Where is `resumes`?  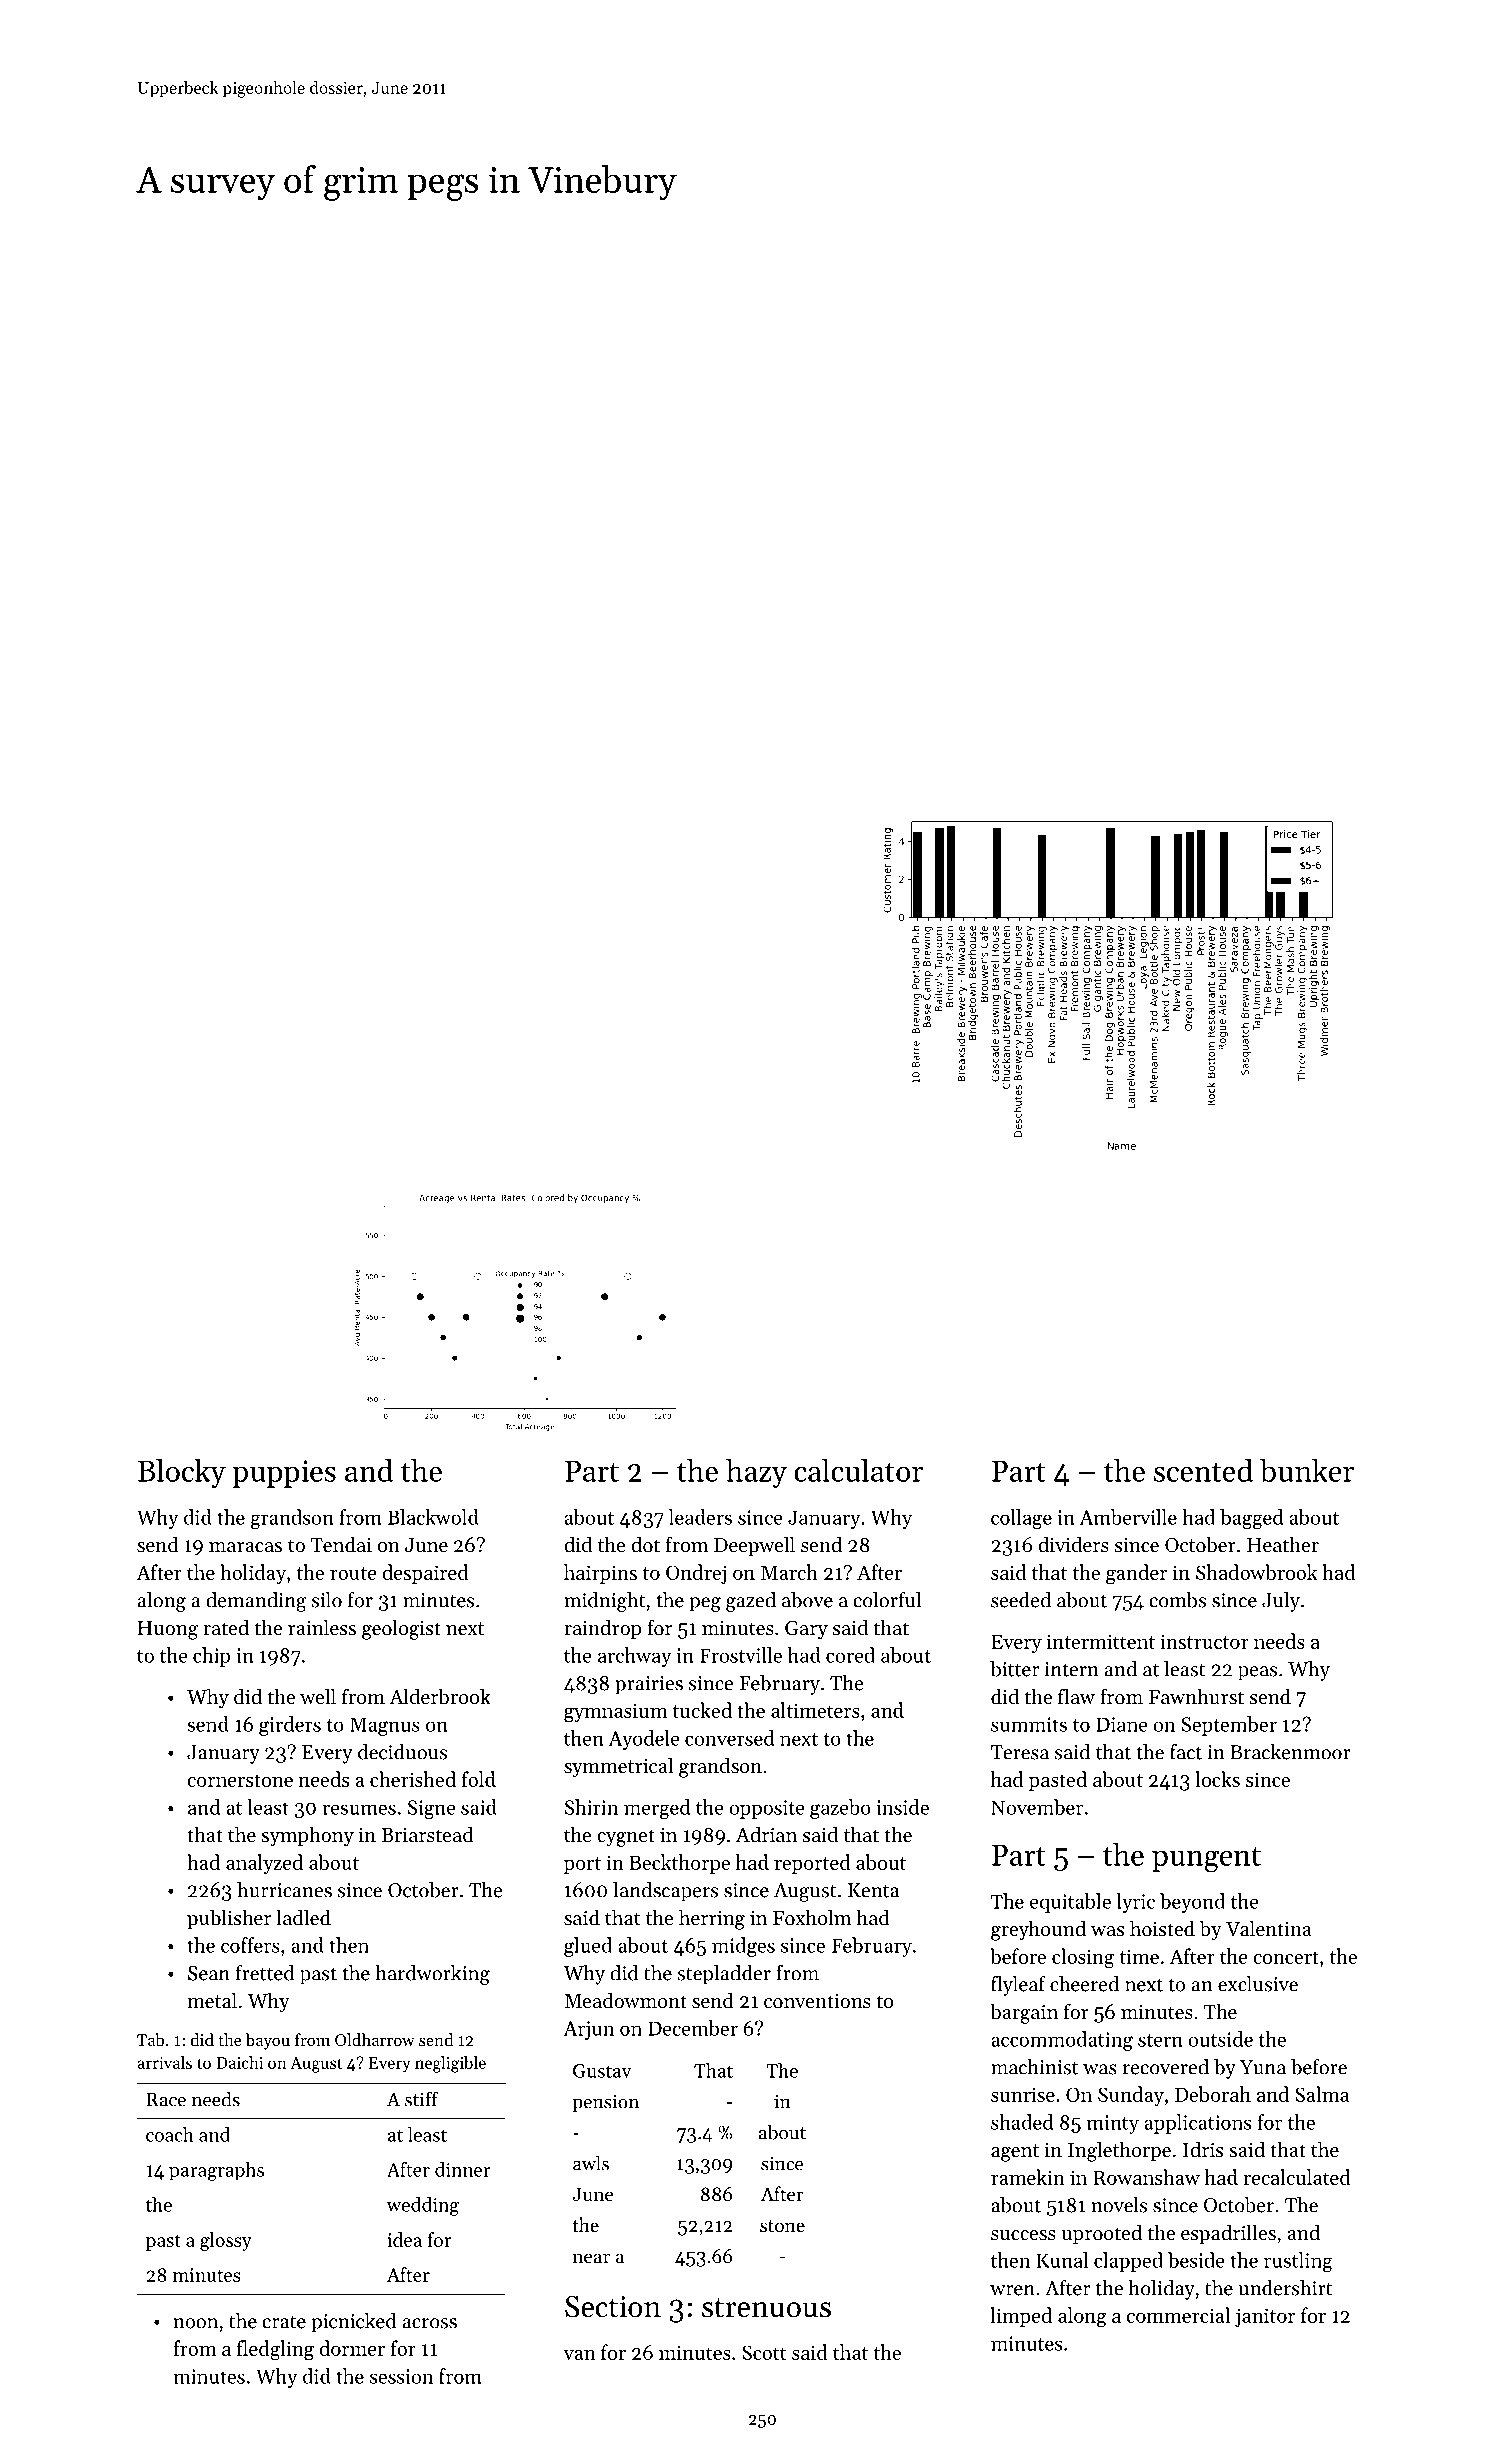
resumes is located at coordinates (359, 1809).
